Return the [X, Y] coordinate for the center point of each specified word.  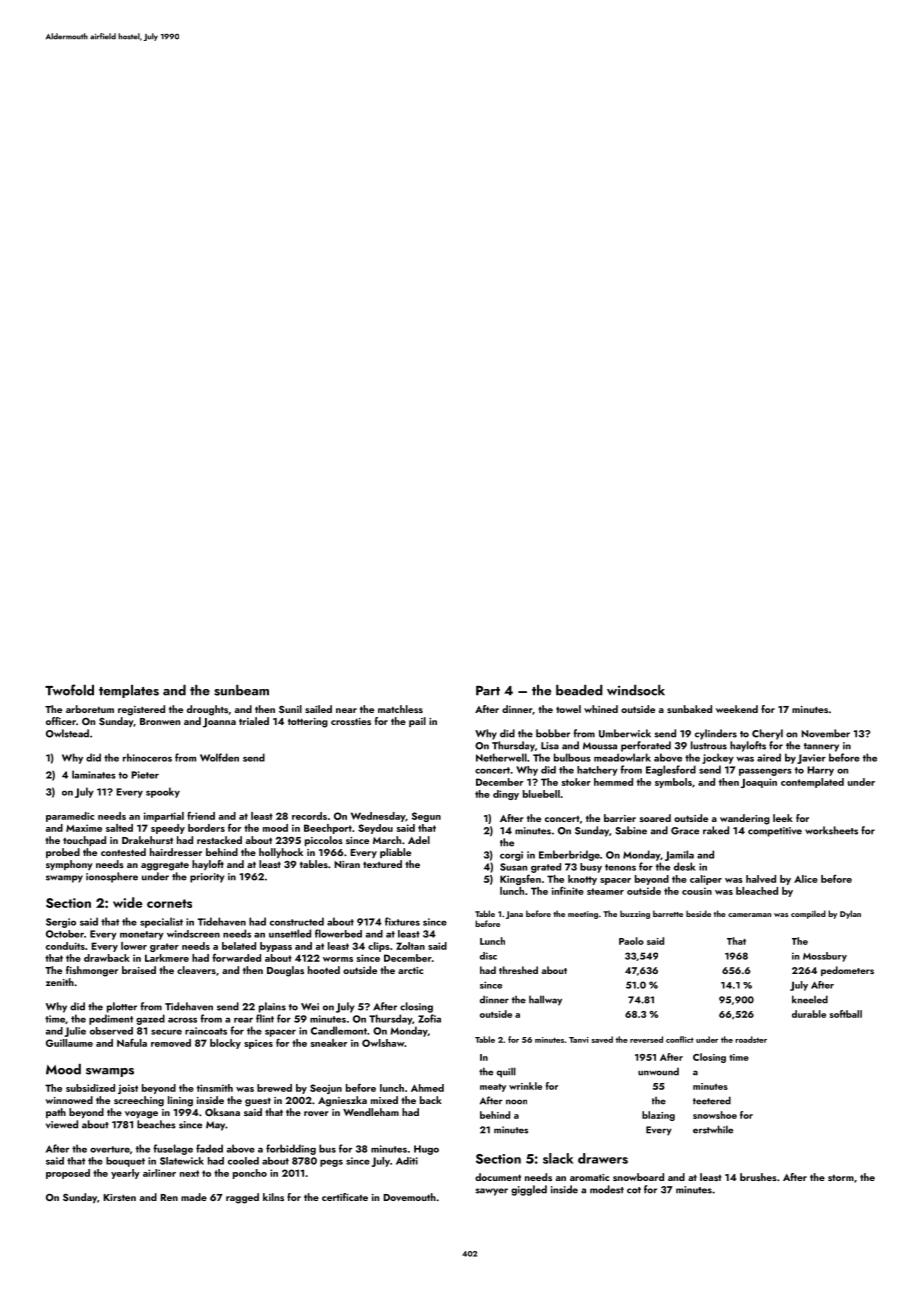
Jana [514, 915]
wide [127, 902]
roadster [751, 1039]
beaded [579, 690]
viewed [62, 1124]
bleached [757, 891]
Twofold [69, 690]
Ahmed [427, 1088]
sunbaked [689, 709]
